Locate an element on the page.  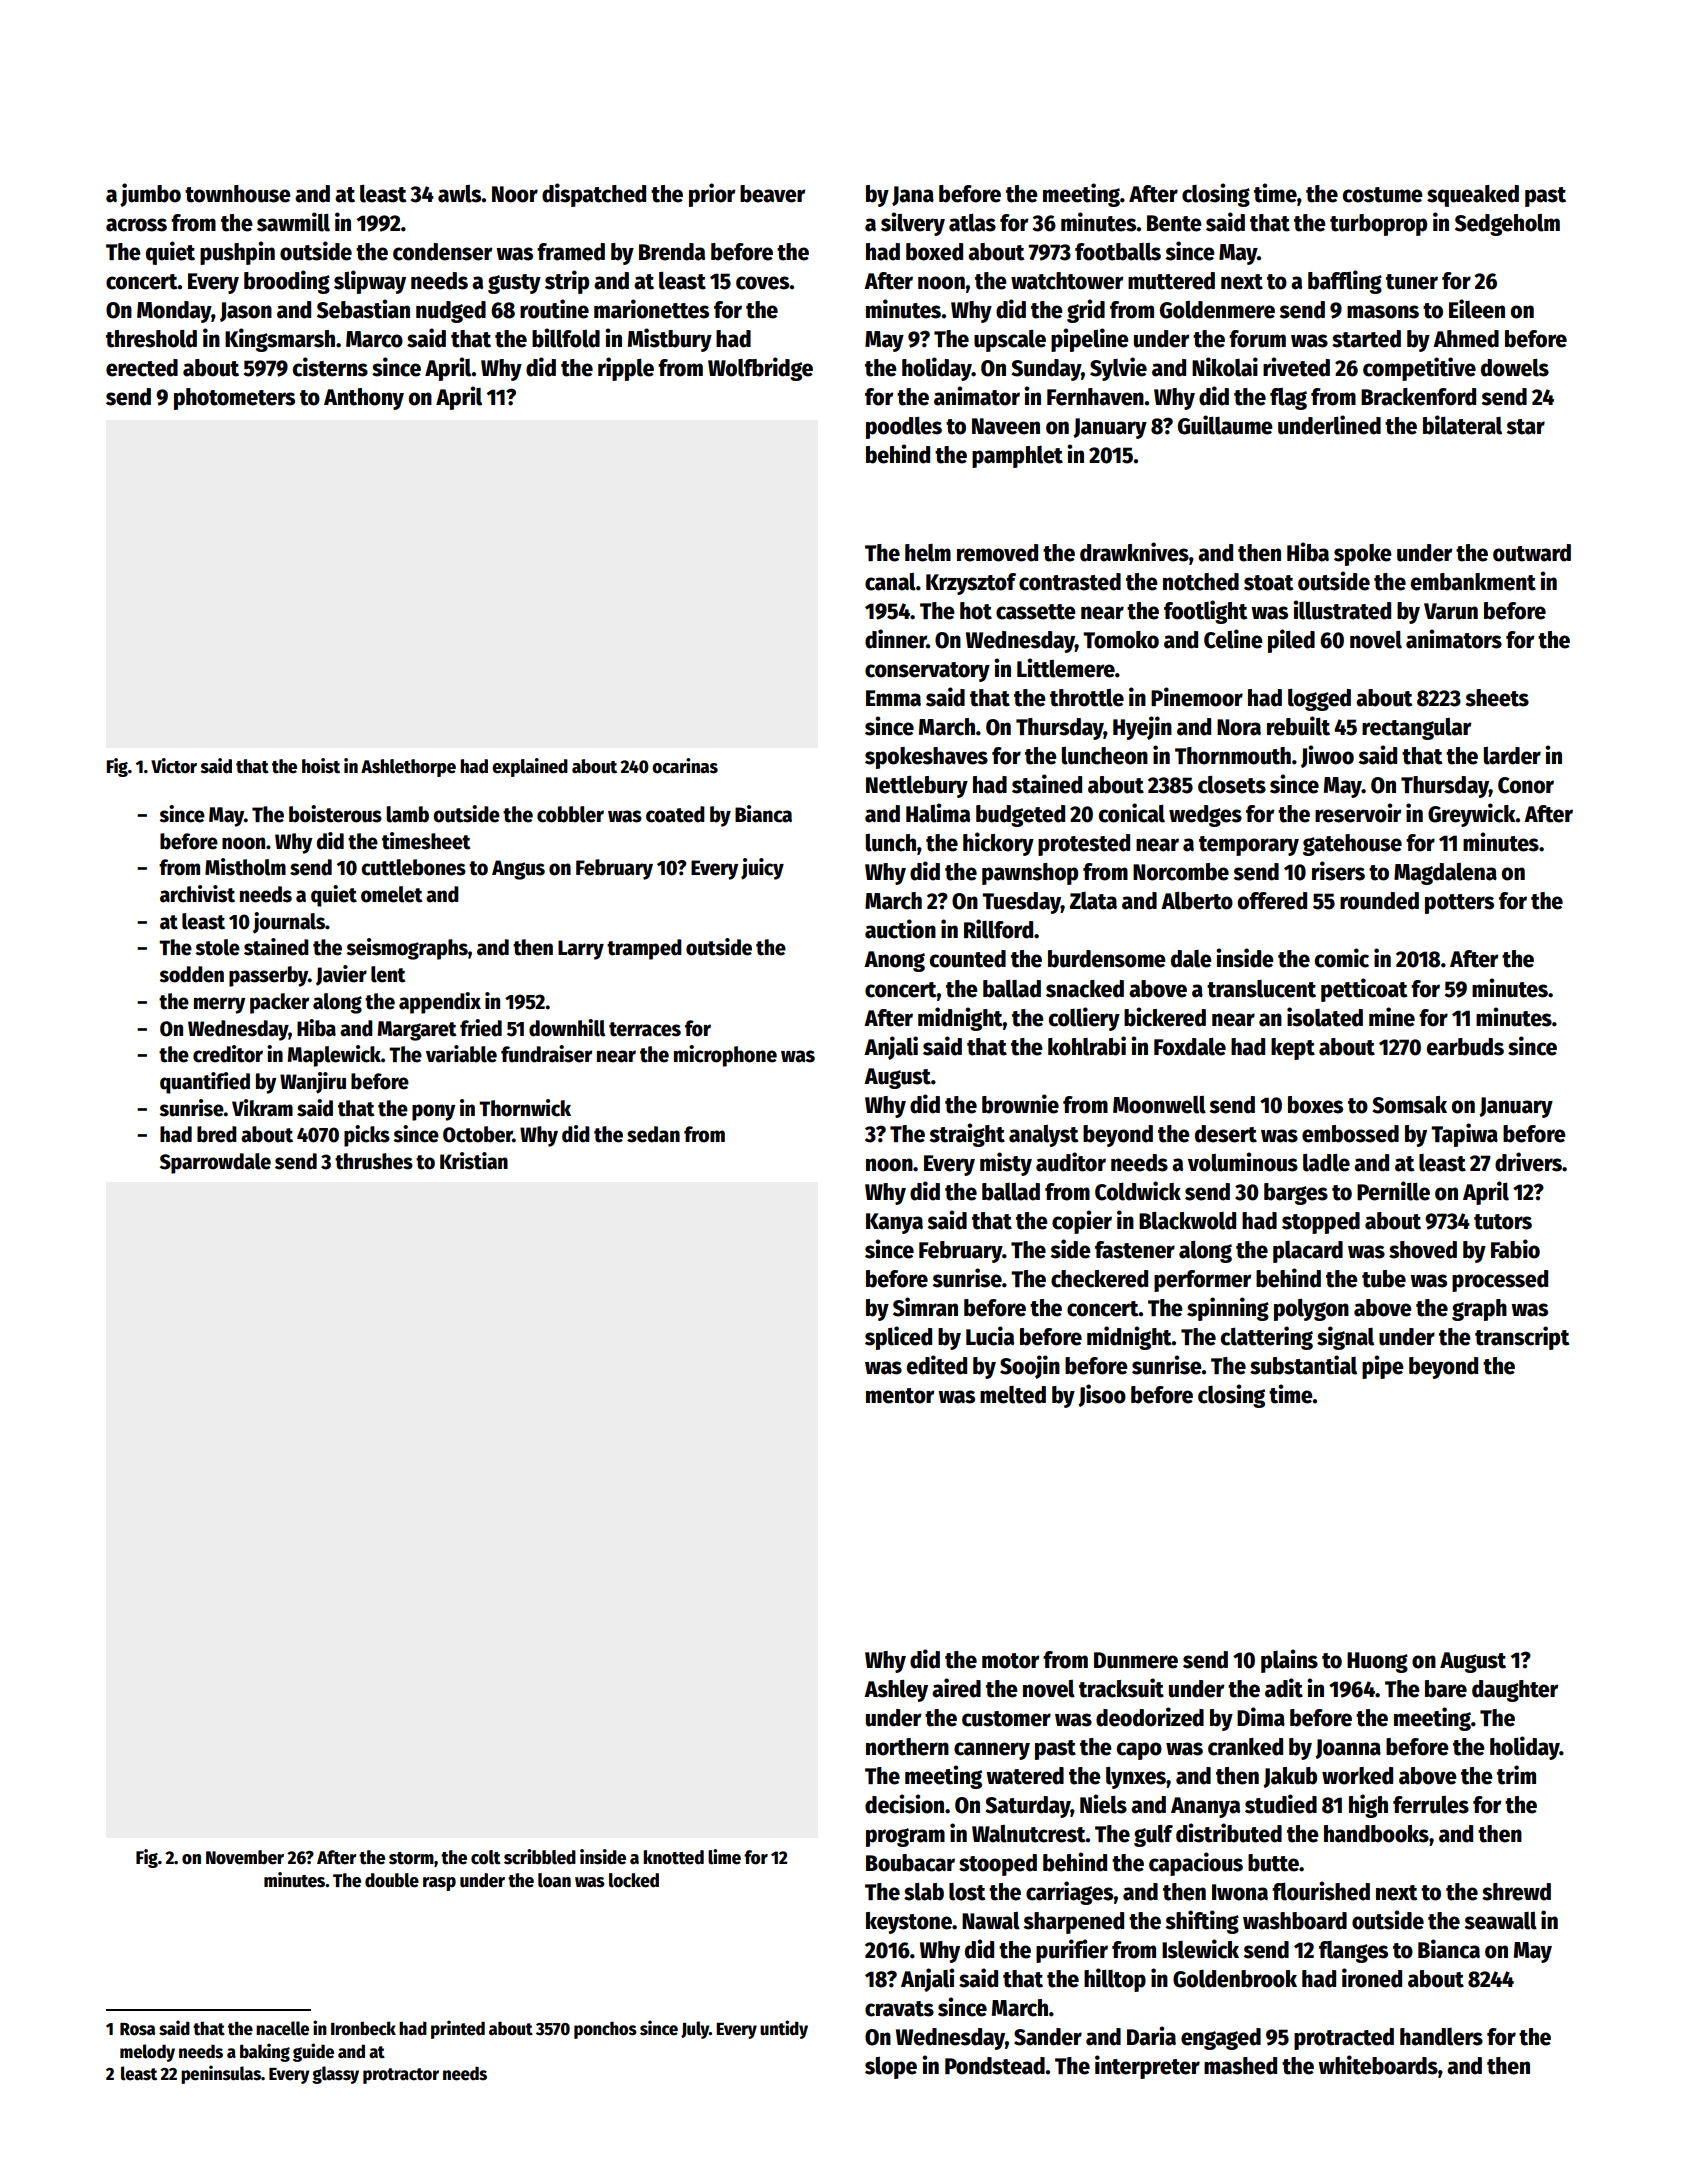
Sedgeholm is located at coordinates (1507, 225).
